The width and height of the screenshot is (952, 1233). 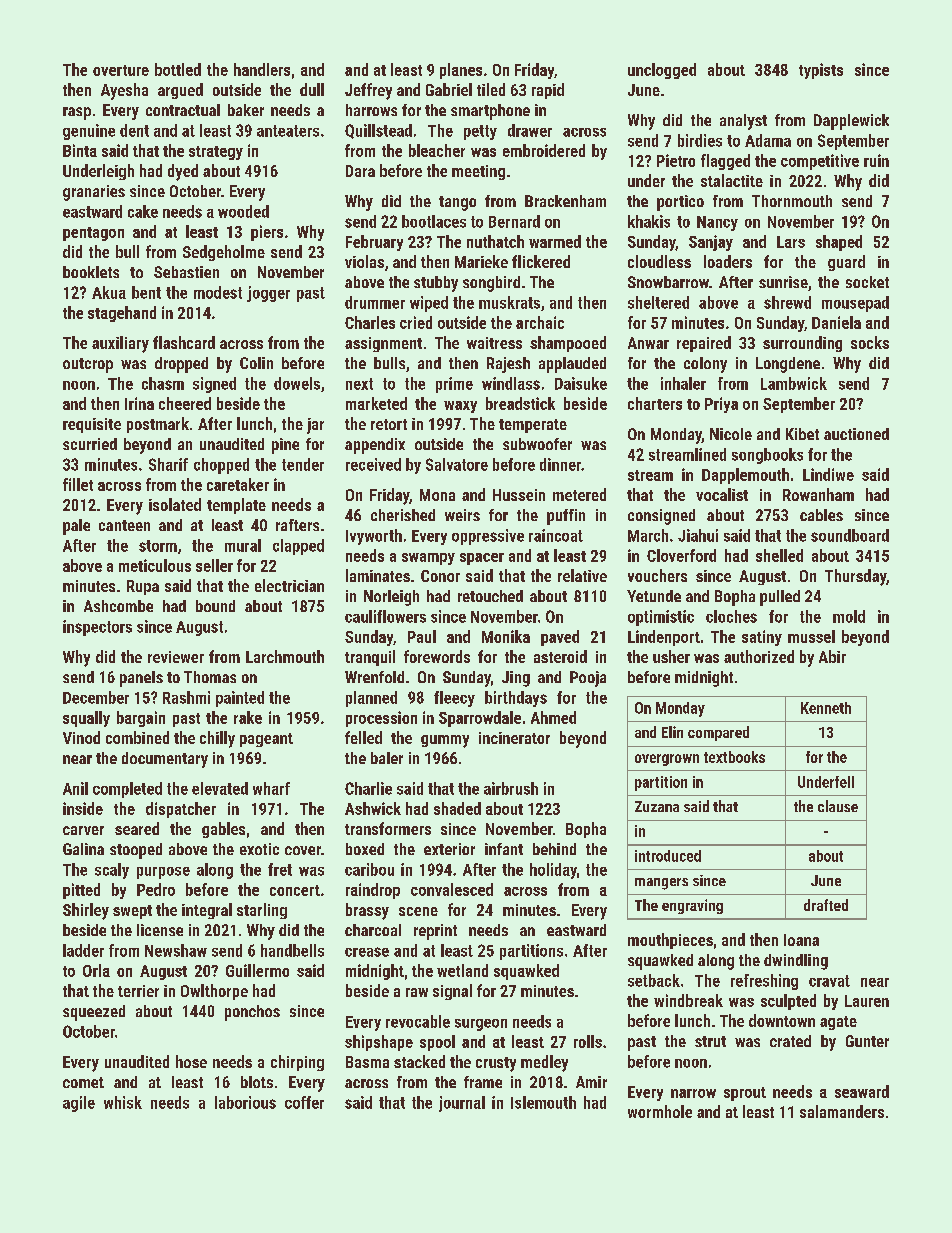 I want to click on pine, so click(x=285, y=446).
